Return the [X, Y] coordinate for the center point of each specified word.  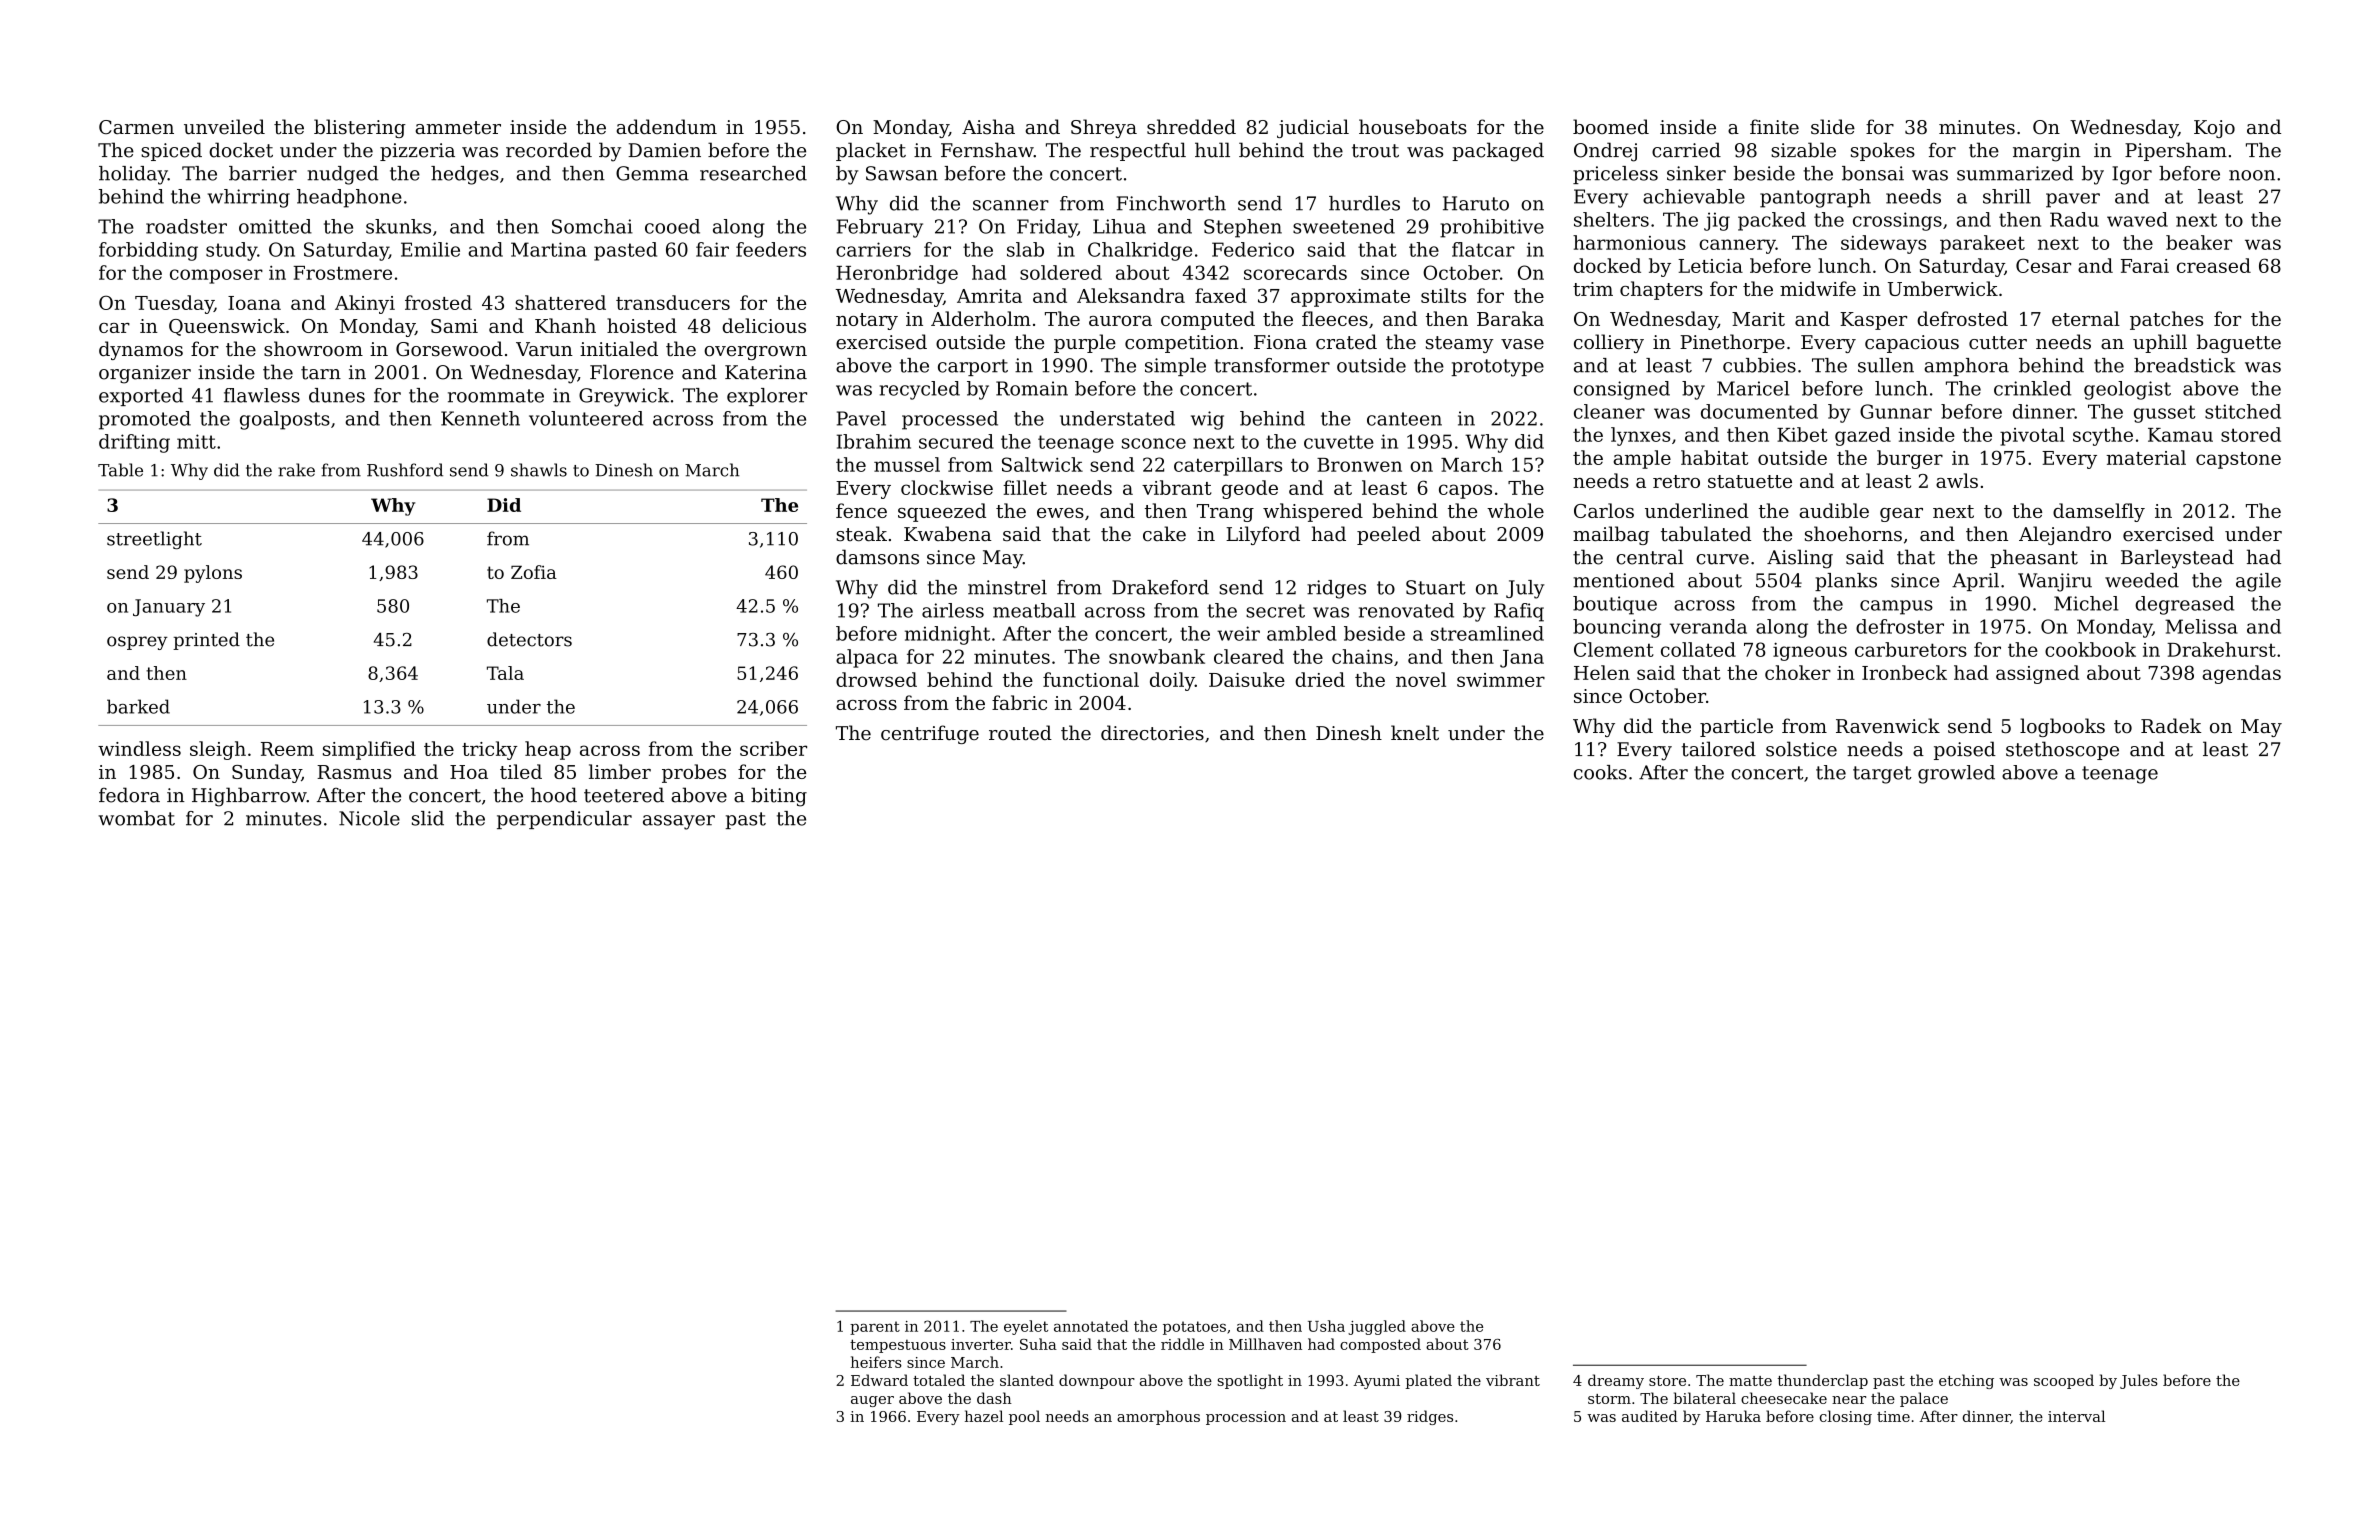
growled [1956, 774]
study [231, 251]
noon [2252, 175]
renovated [1406, 610]
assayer [679, 822]
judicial [1313, 128]
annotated [1091, 1326]
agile [2258, 582]
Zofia [534, 572]
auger [872, 1401]
